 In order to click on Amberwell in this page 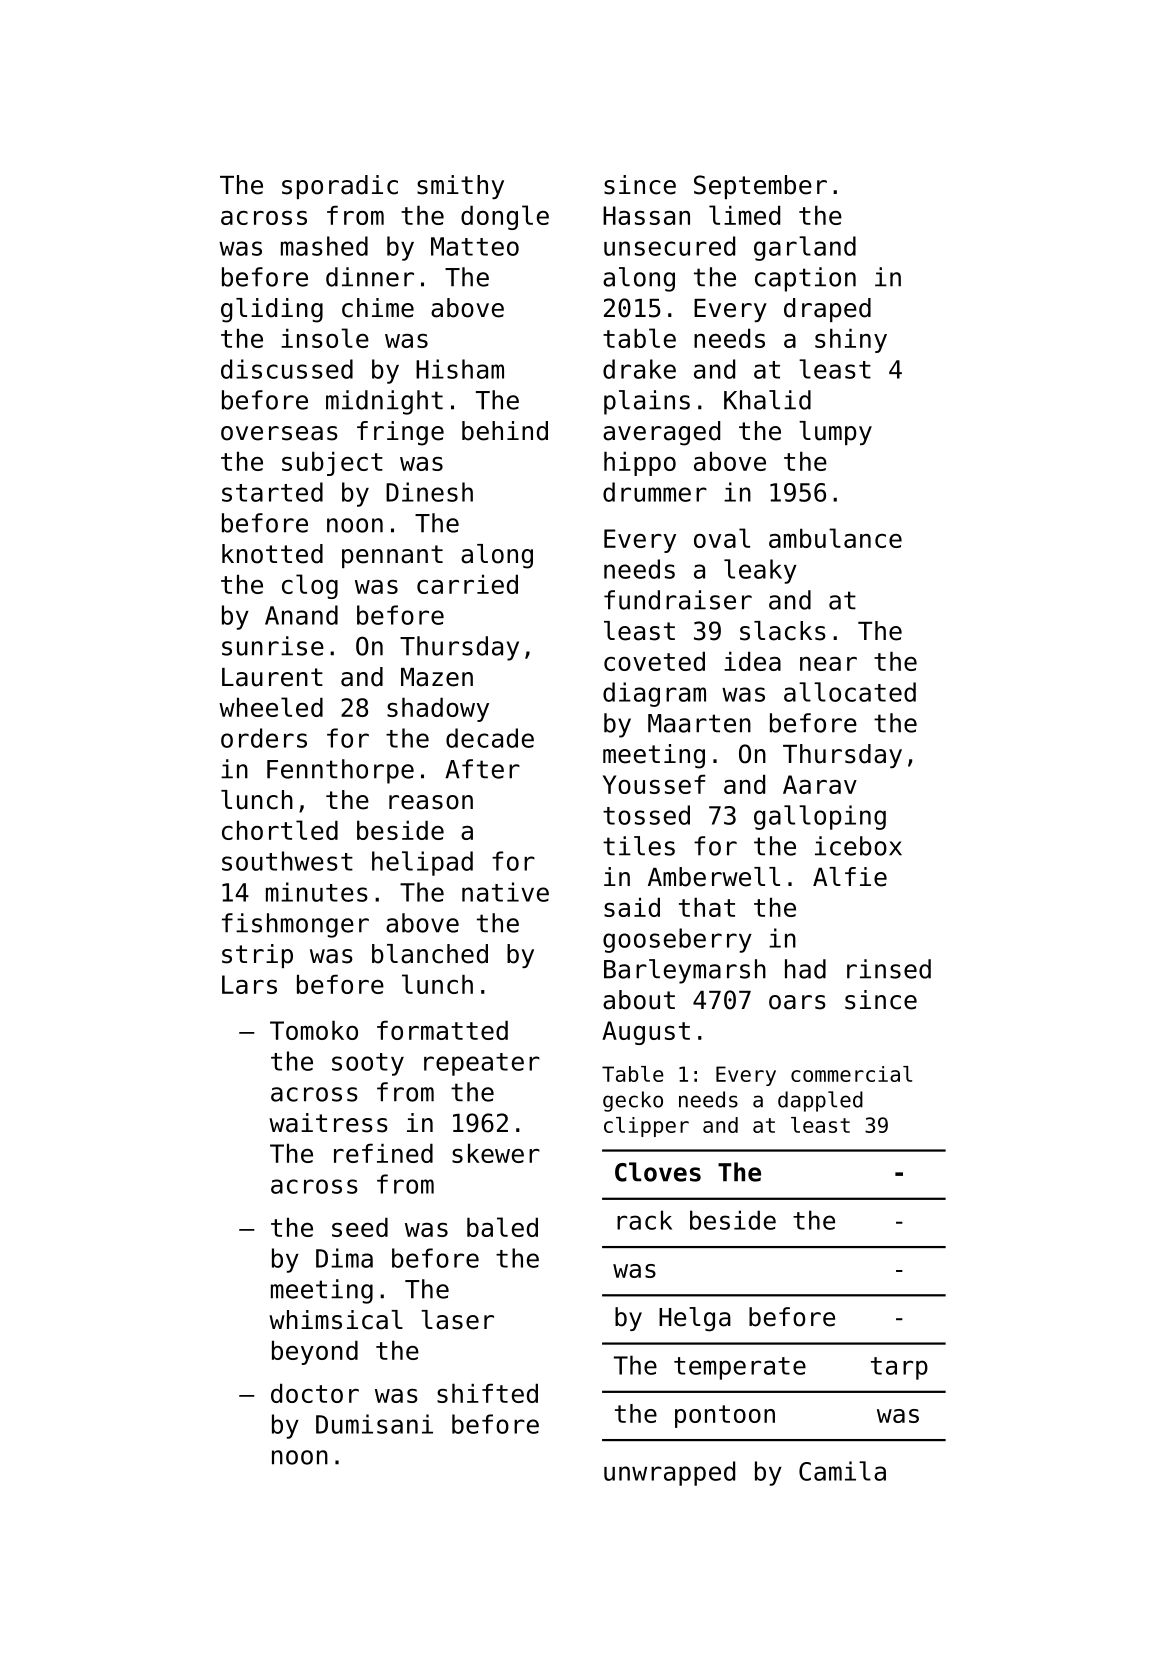, I will do `click(714, 877)`.
